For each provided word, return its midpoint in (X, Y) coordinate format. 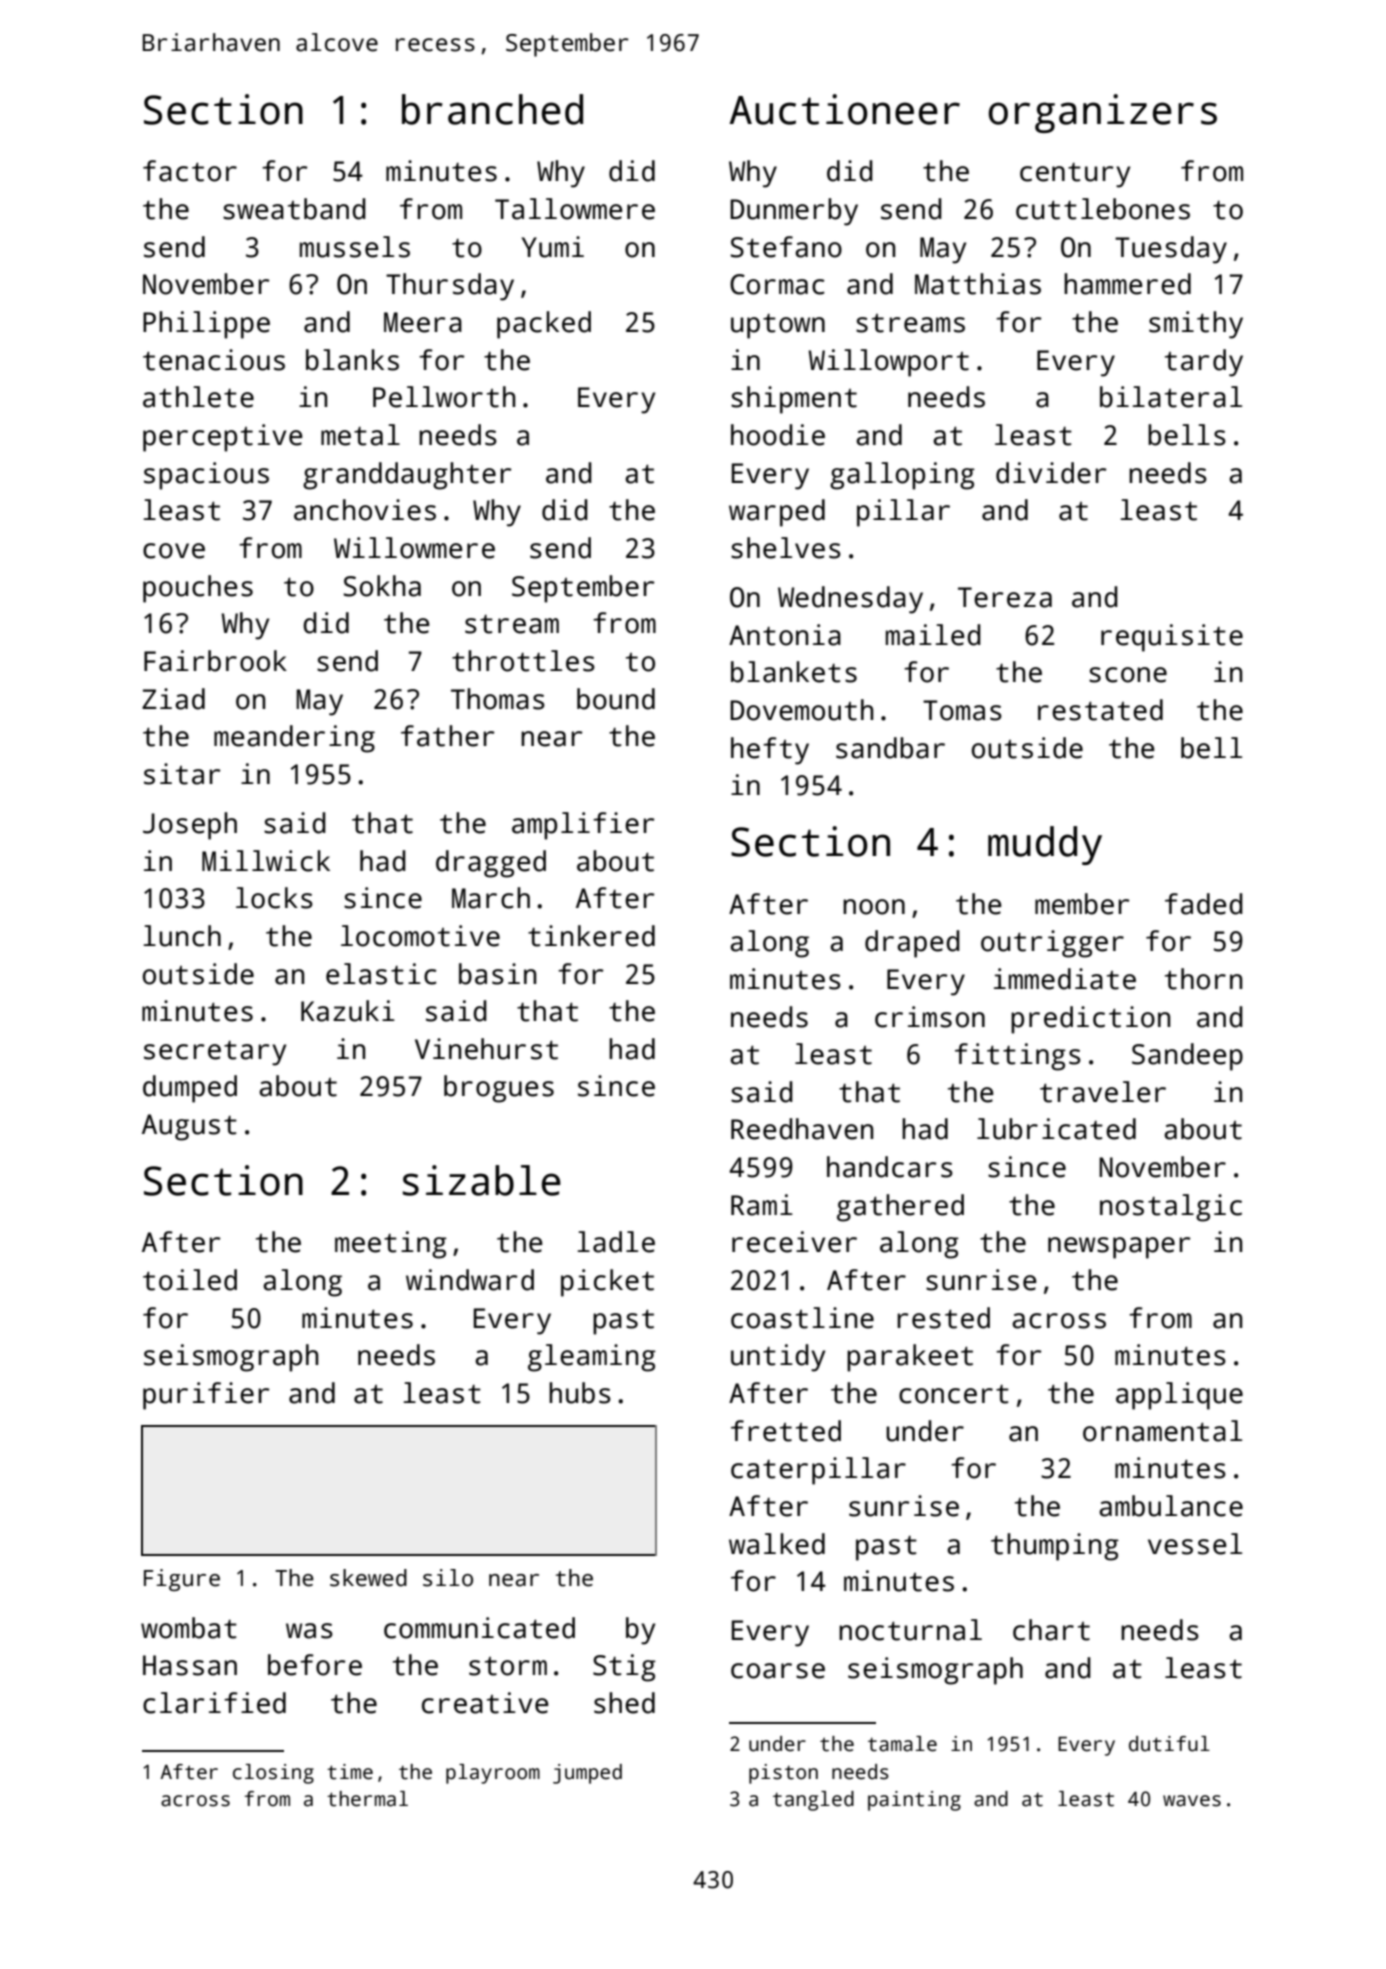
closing (273, 1774)
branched (492, 109)
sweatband (294, 209)
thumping (1055, 1547)
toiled (190, 1280)
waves (1192, 1801)
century (1075, 175)
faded (1204, 904)
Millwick (266, 861)
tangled (813, 1801)
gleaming (592, 1358)
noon (874, 907)
